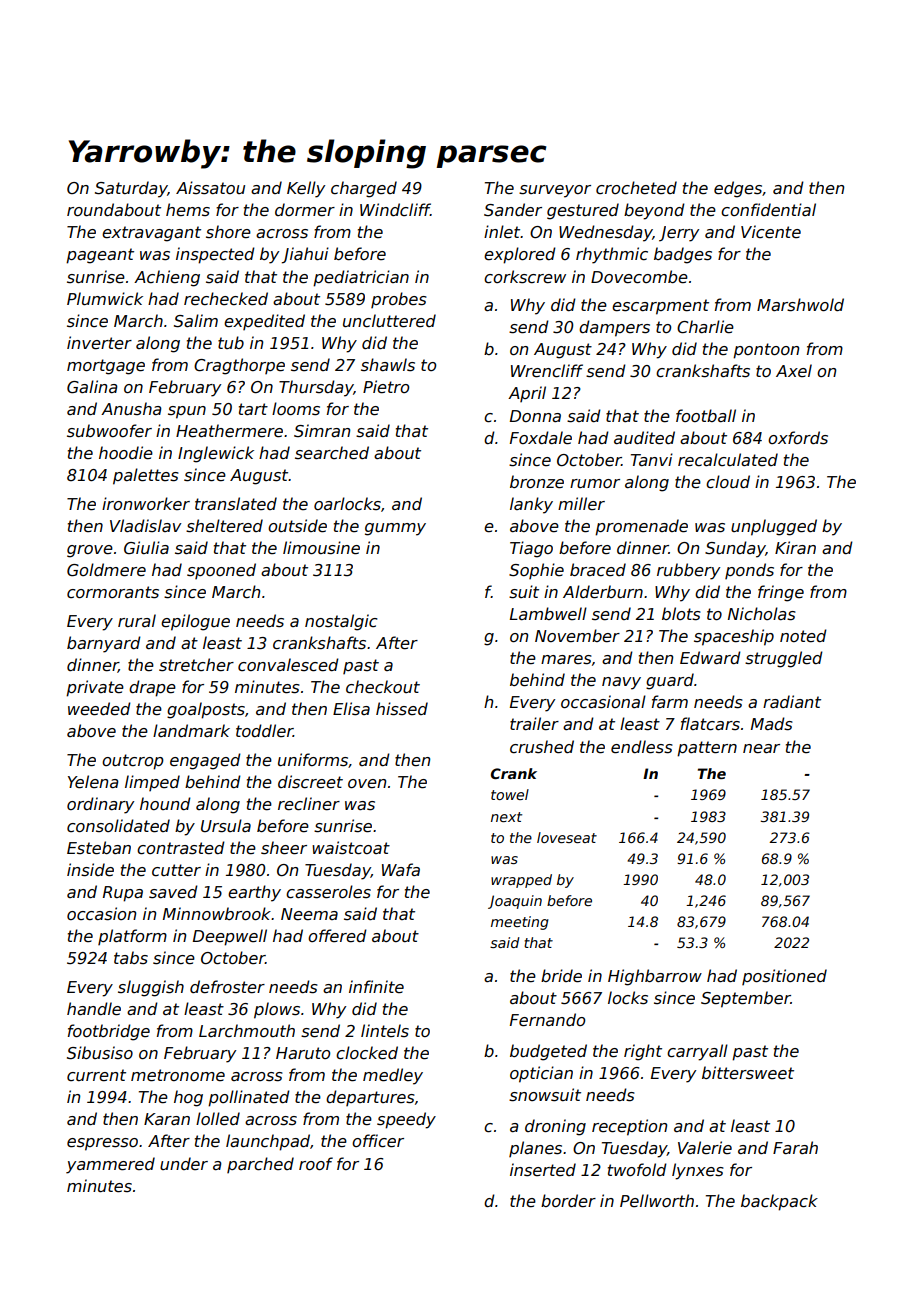 This screenshot has height=1314, width=924. Describe the element at coordinates (567, 837) in the screenshot. I see `loveseat` at that location.
